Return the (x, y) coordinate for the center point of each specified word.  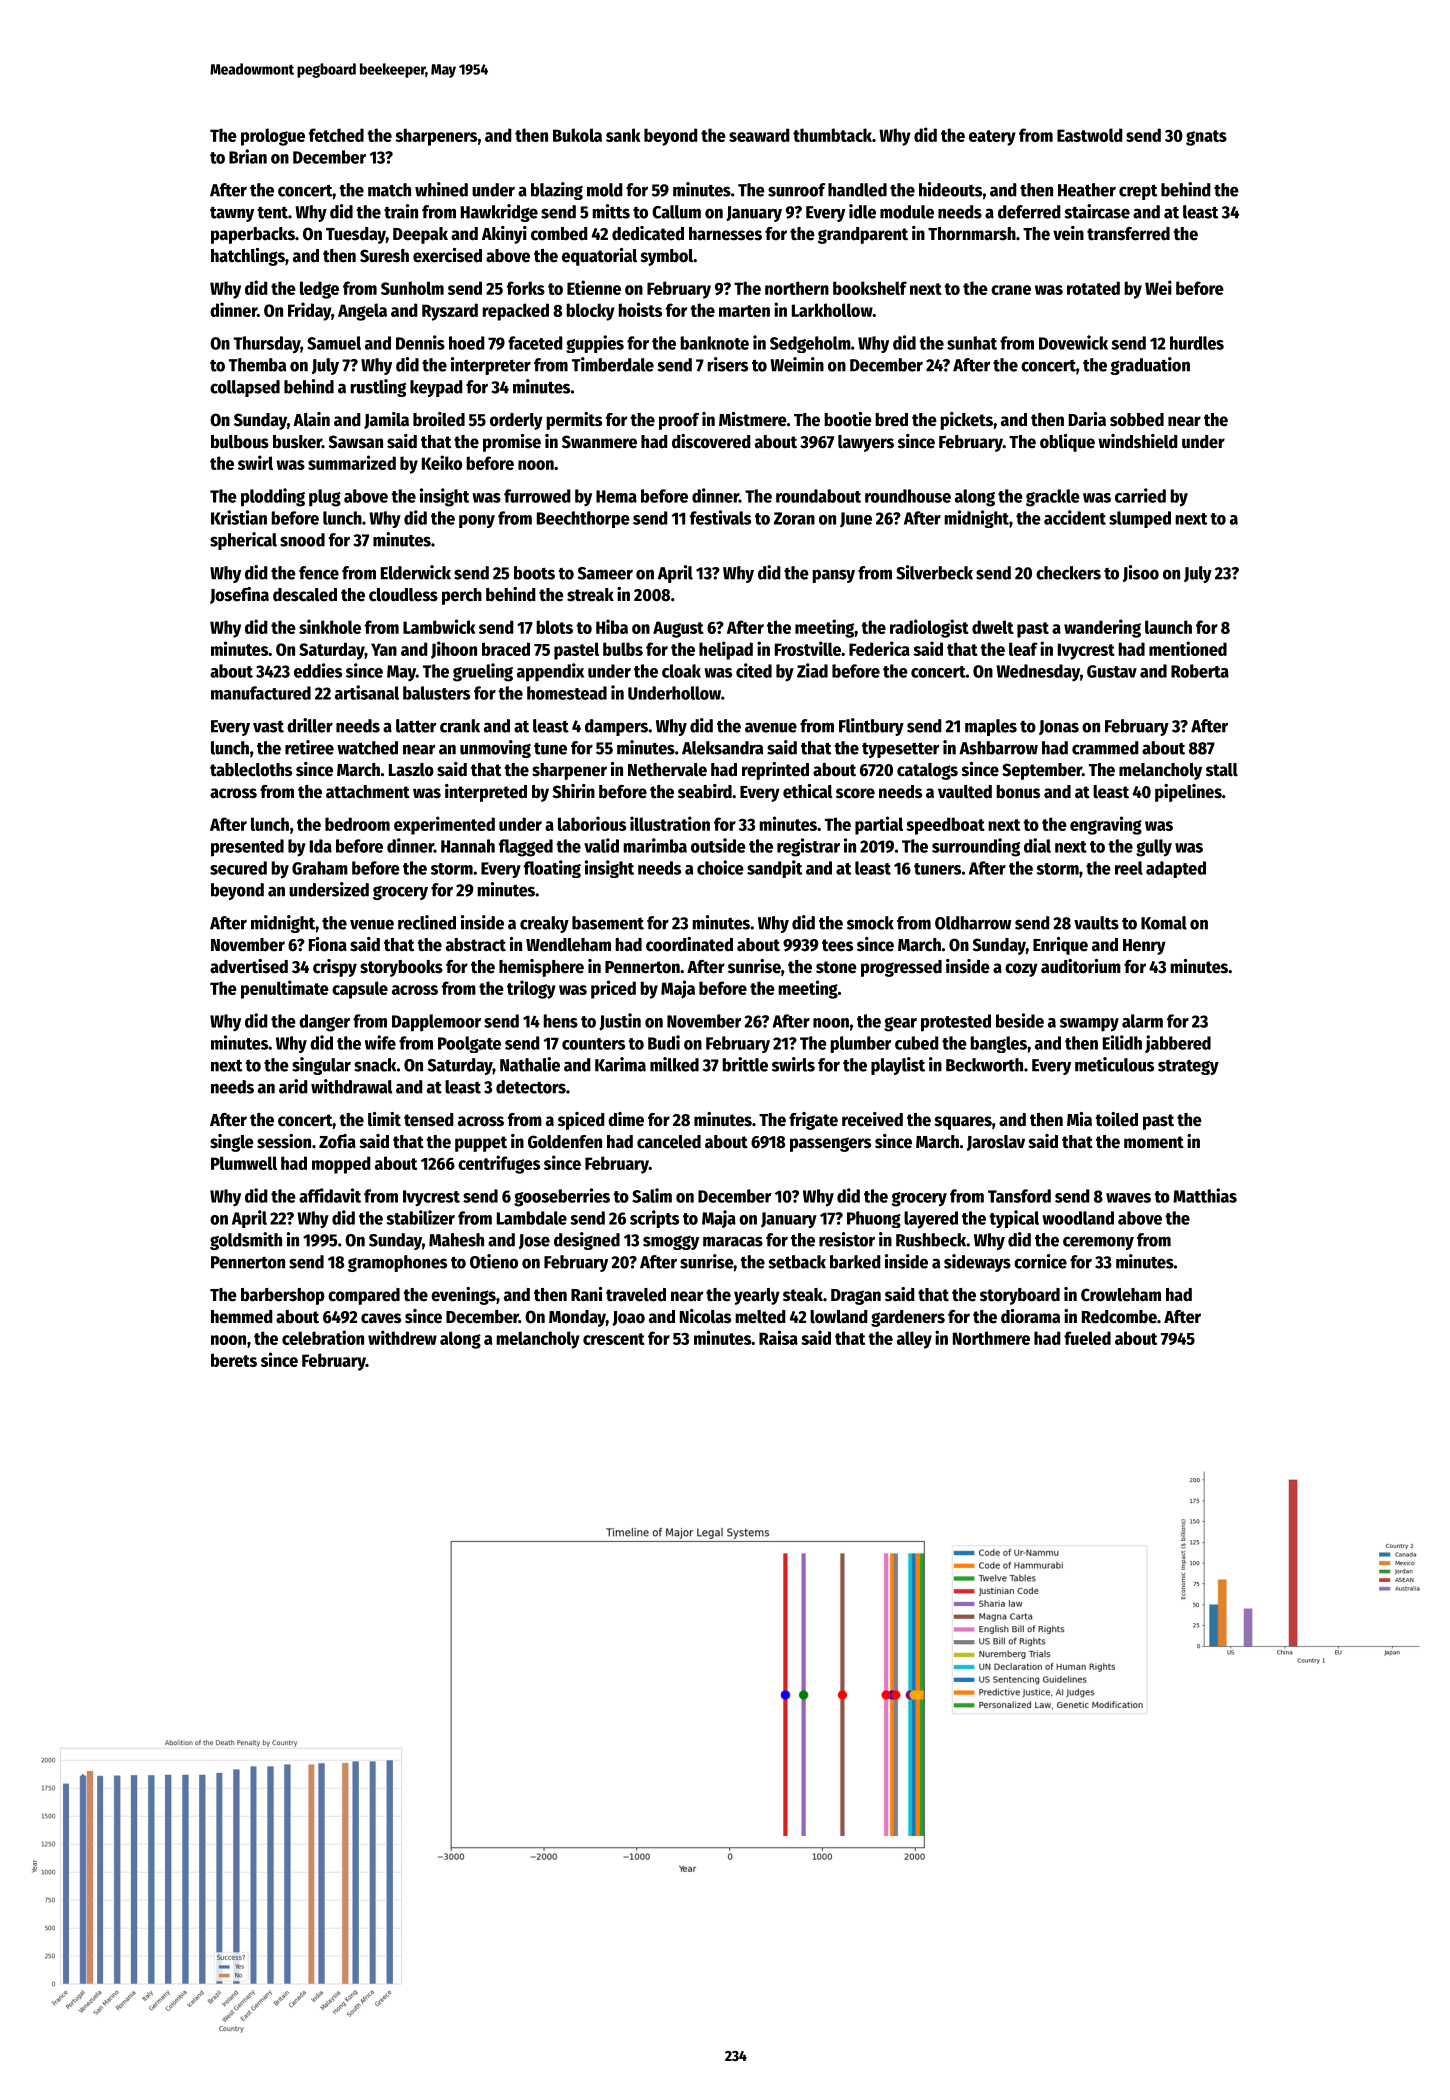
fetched (336, 135)
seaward (759, 135)
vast (268, 727)
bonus (1018, 792)
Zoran (794, 518)
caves (381, 1318)
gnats (1206, 138)
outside (718, 845)
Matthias (1205, 1195)
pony (477, 521)
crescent (614, 1339)
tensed (429, 1120)
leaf (1023, 649)
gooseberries (562, 1197)
